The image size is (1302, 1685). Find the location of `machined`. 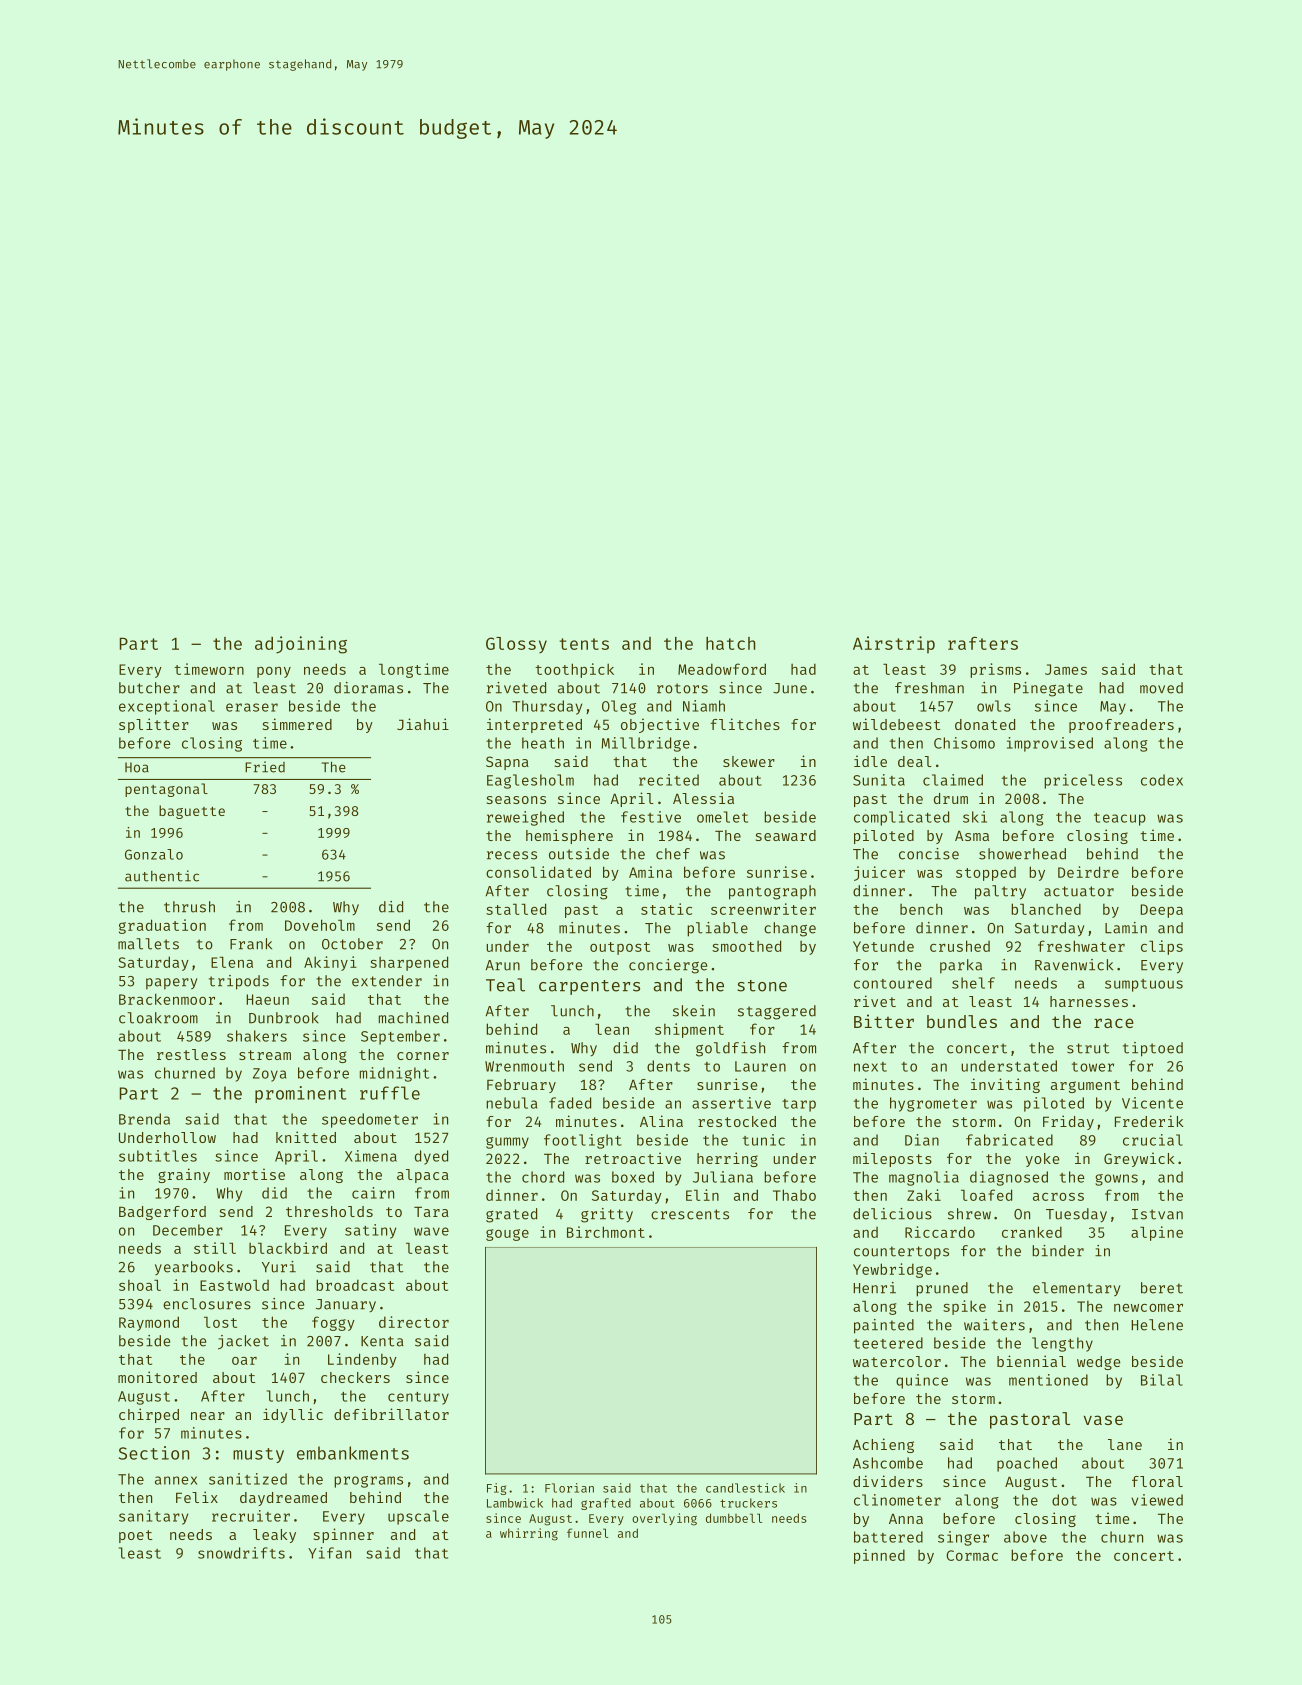

machined is located at coordinates (413, 1018).
